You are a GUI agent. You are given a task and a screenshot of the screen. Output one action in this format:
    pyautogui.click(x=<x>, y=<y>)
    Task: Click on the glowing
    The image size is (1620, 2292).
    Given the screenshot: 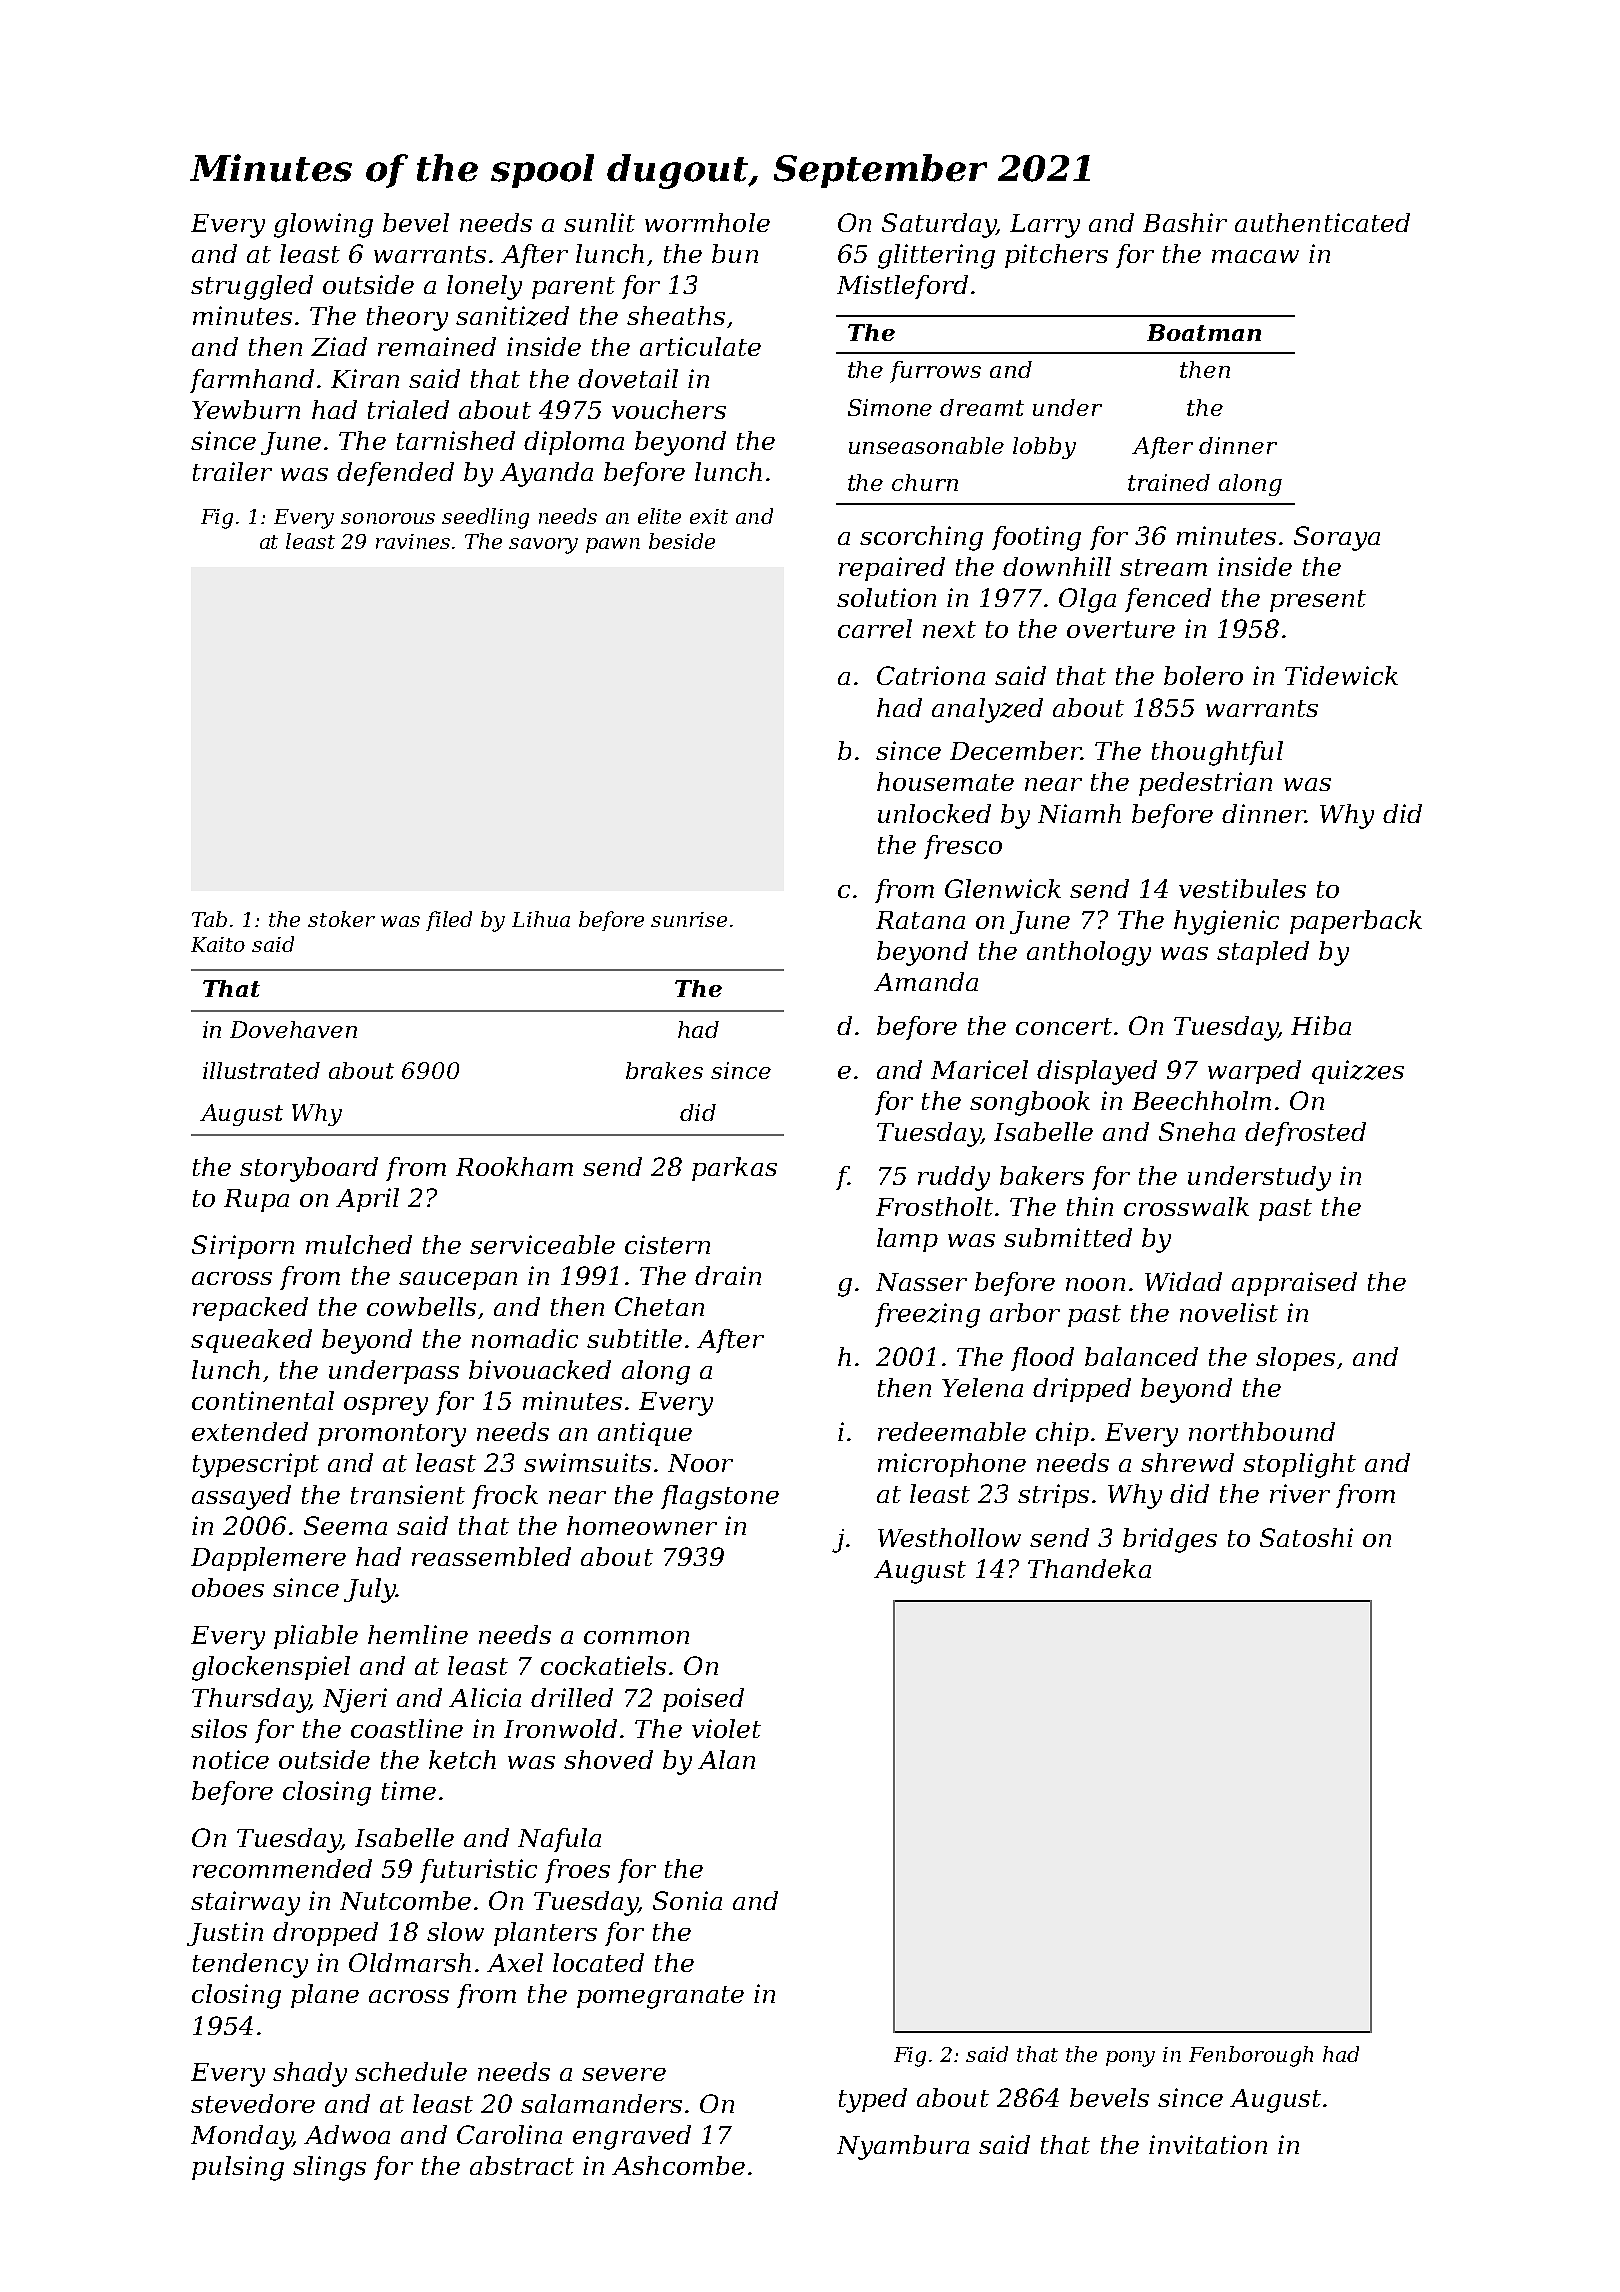 What is the action you would take?
    pyautogui.click(x=323, y=225)
